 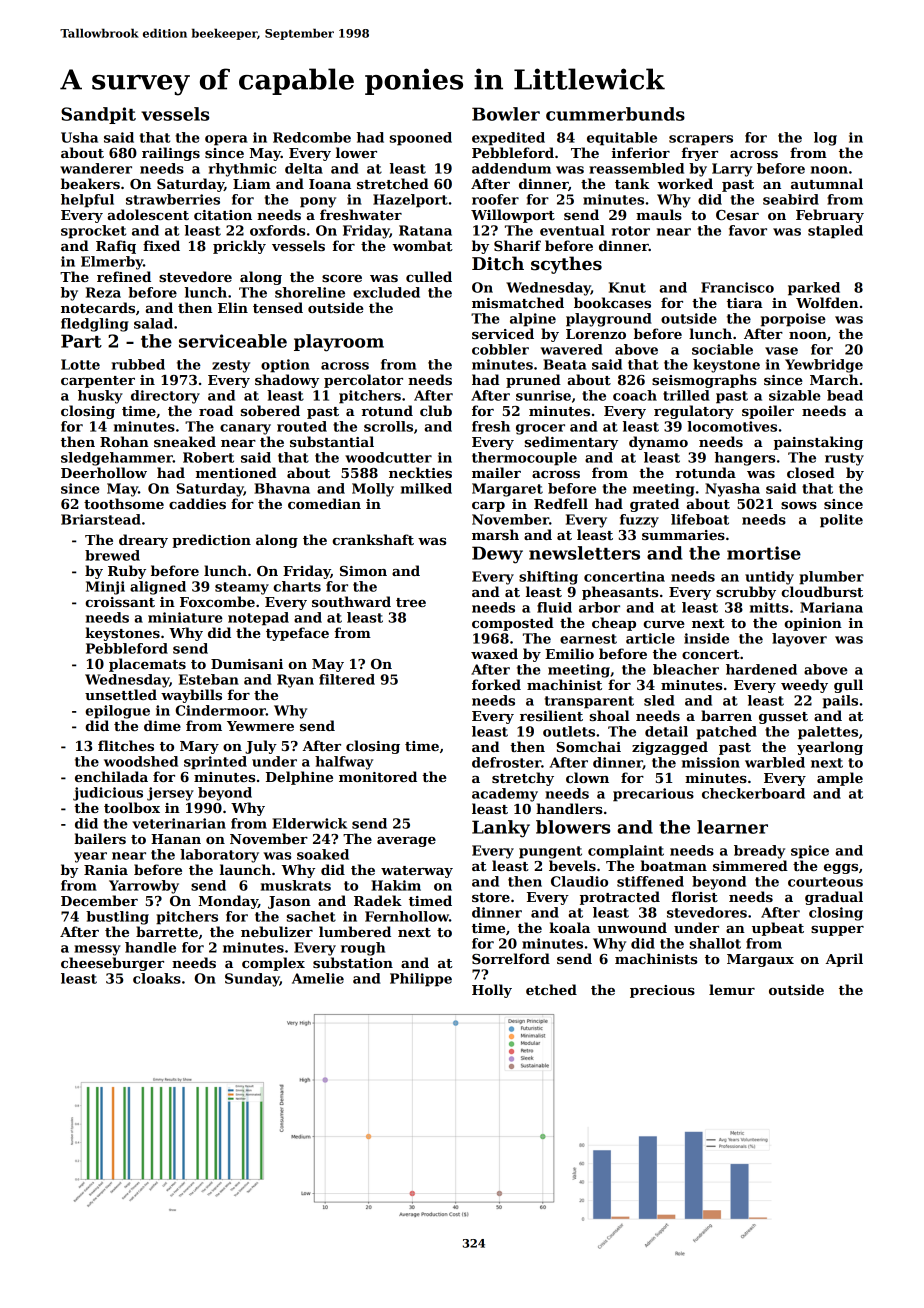 I want to click on dynamo, so click(x=658, y=443).
